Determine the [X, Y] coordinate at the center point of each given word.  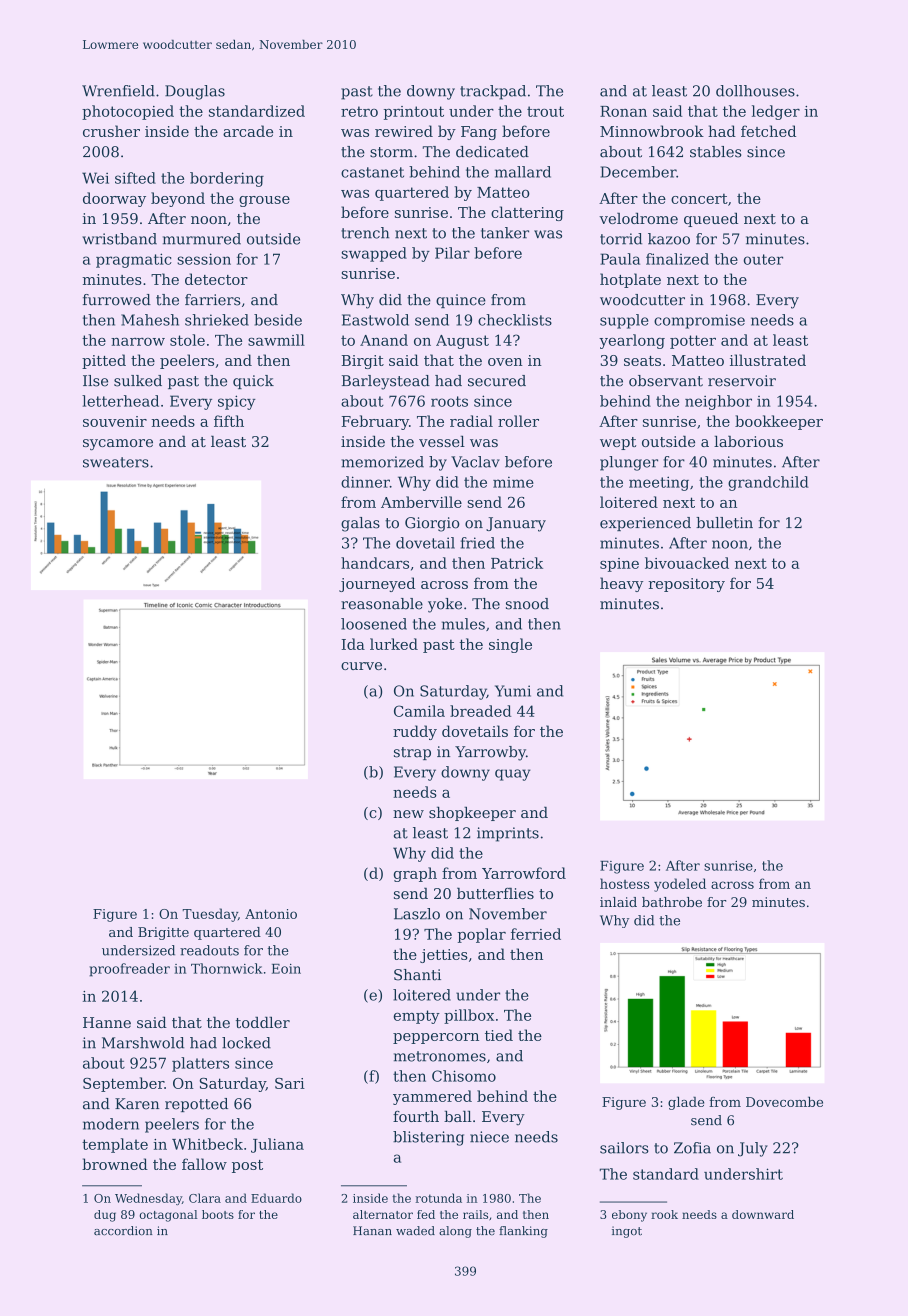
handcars [375, 563]
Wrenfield [118, 91]
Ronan [623, 111]
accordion [123, 1231]
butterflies [495, 893]
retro [359, 111]
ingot [627, 1232]
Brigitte [163, 933]
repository [686, 585]
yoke [445, 605]
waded [415, 1231]
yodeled [680, 885]
